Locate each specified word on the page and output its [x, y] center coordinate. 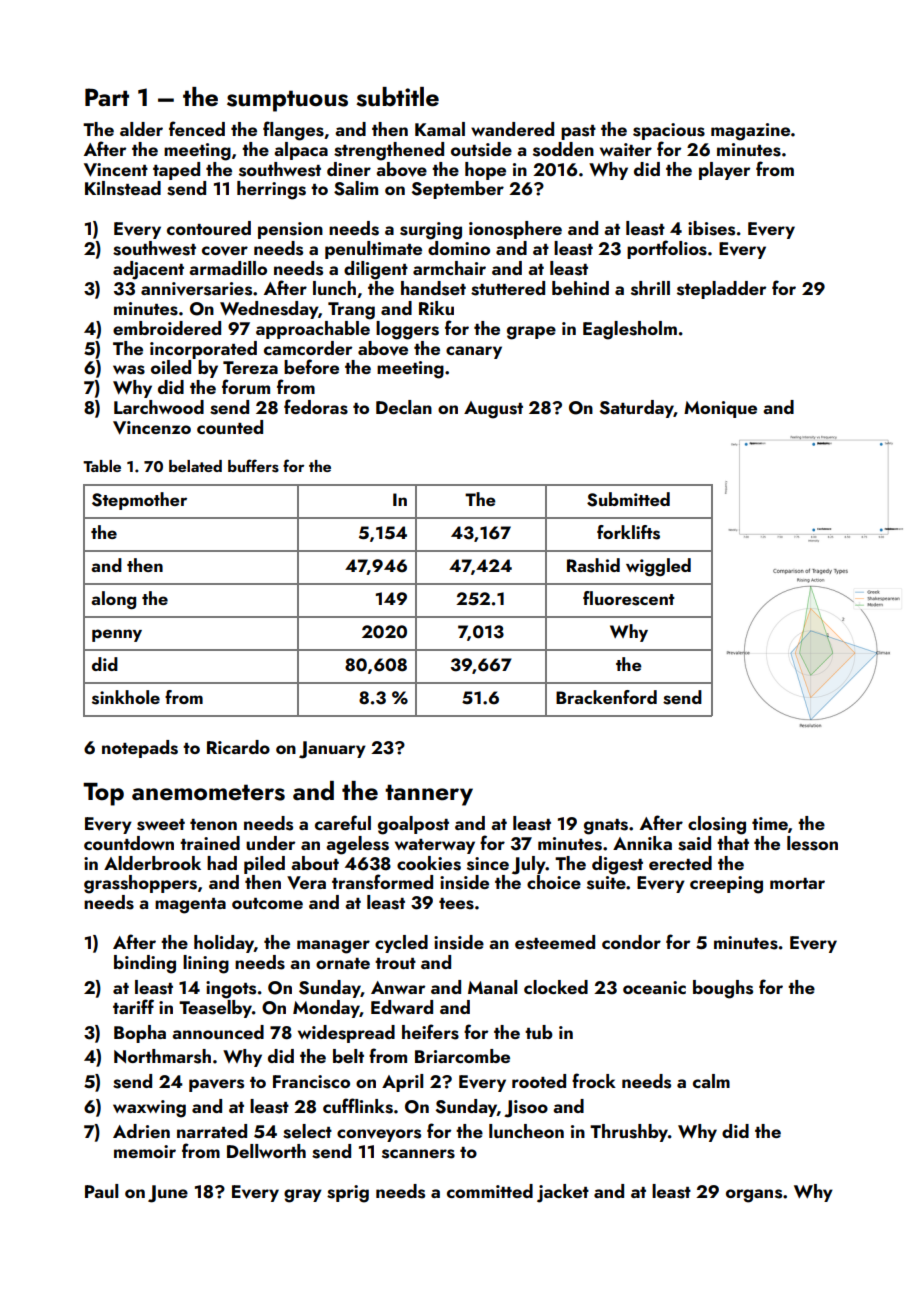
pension [290, 230]
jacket [563, 1193]
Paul [101, 1191]
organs [754, 1196]
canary [474, 352]
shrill [650, 288]
